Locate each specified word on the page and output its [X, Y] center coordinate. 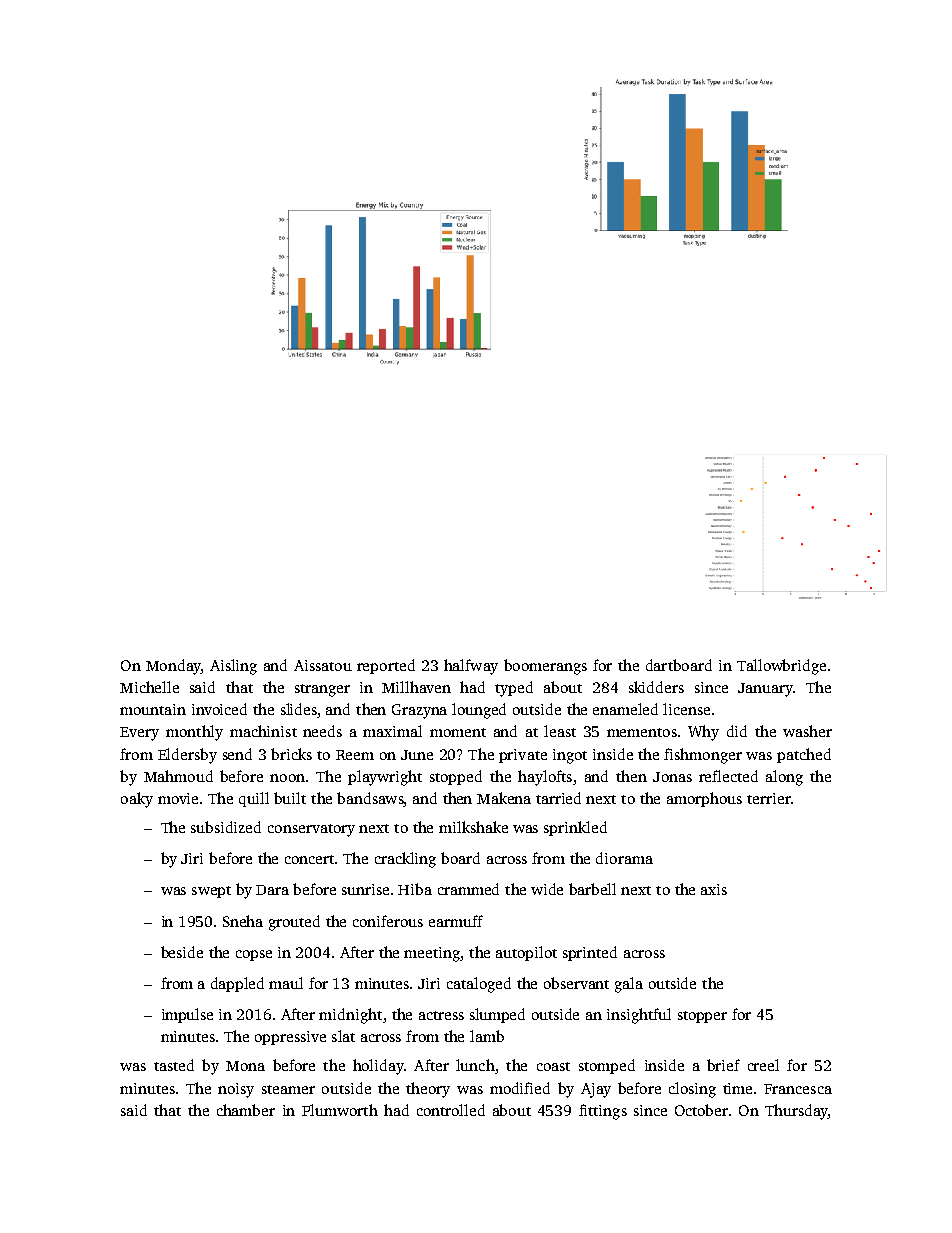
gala [629, 985]
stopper [702, 1017]
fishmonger [703, 756]
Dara [272, 890]
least [560, 731]
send [237, 754]
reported [386, 666]
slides [299, 710]
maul [286, 983]
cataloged [479, 985]
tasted [174, 1065]
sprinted [590, 953]
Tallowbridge [781, 667]
